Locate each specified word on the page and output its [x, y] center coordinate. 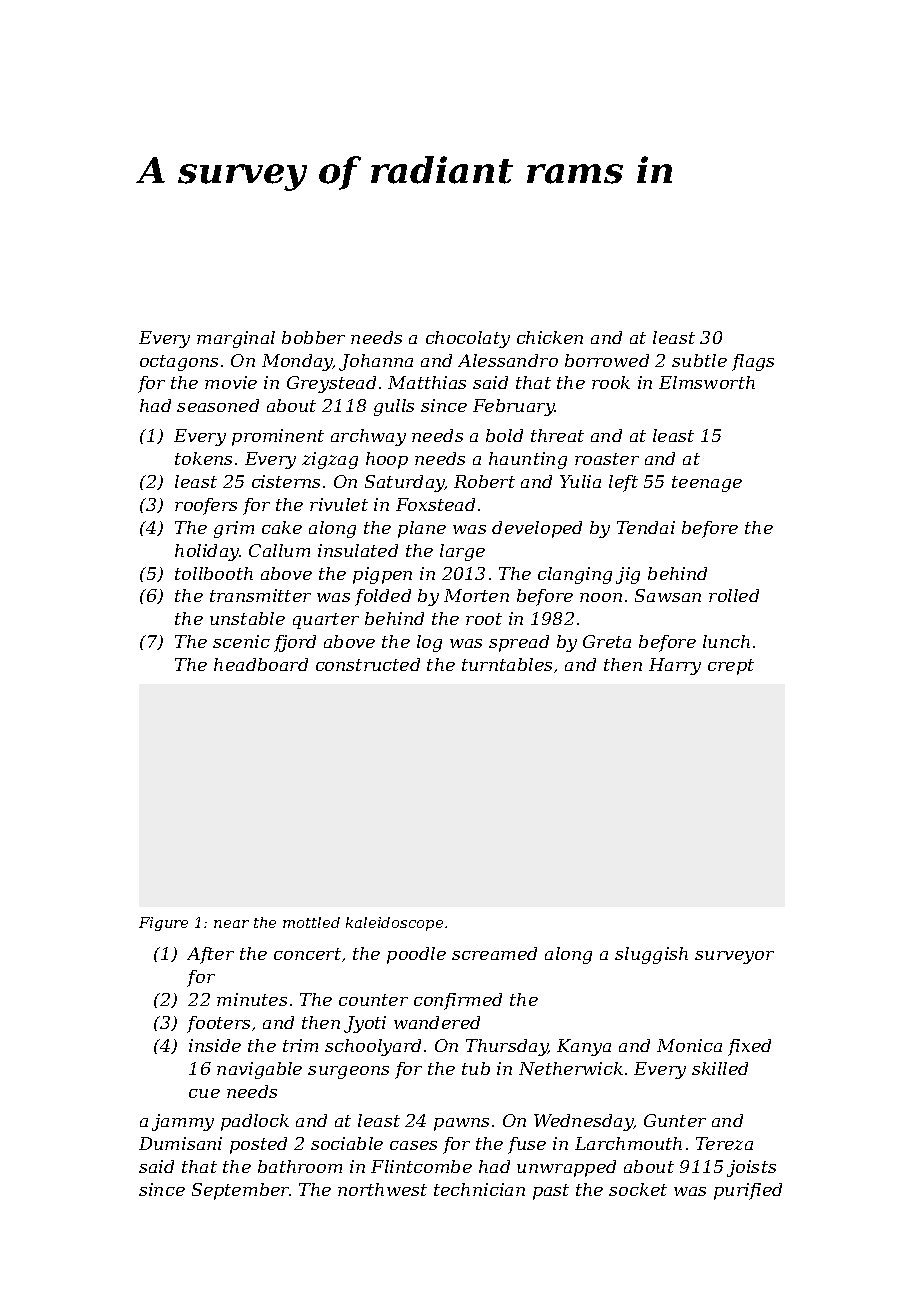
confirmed [458, 1001]
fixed [749, 1047]
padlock [255, 1122]
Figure [163, 924]
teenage [707, 484]
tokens [203, 458]
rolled [734, 595]
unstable [247, 618]
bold [504, 435]
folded [383, 597]
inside [215, 1045]
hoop [387, 460]
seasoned [218, 405]
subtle [699, 360]
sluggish [651, 955]
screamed [494, 953]
